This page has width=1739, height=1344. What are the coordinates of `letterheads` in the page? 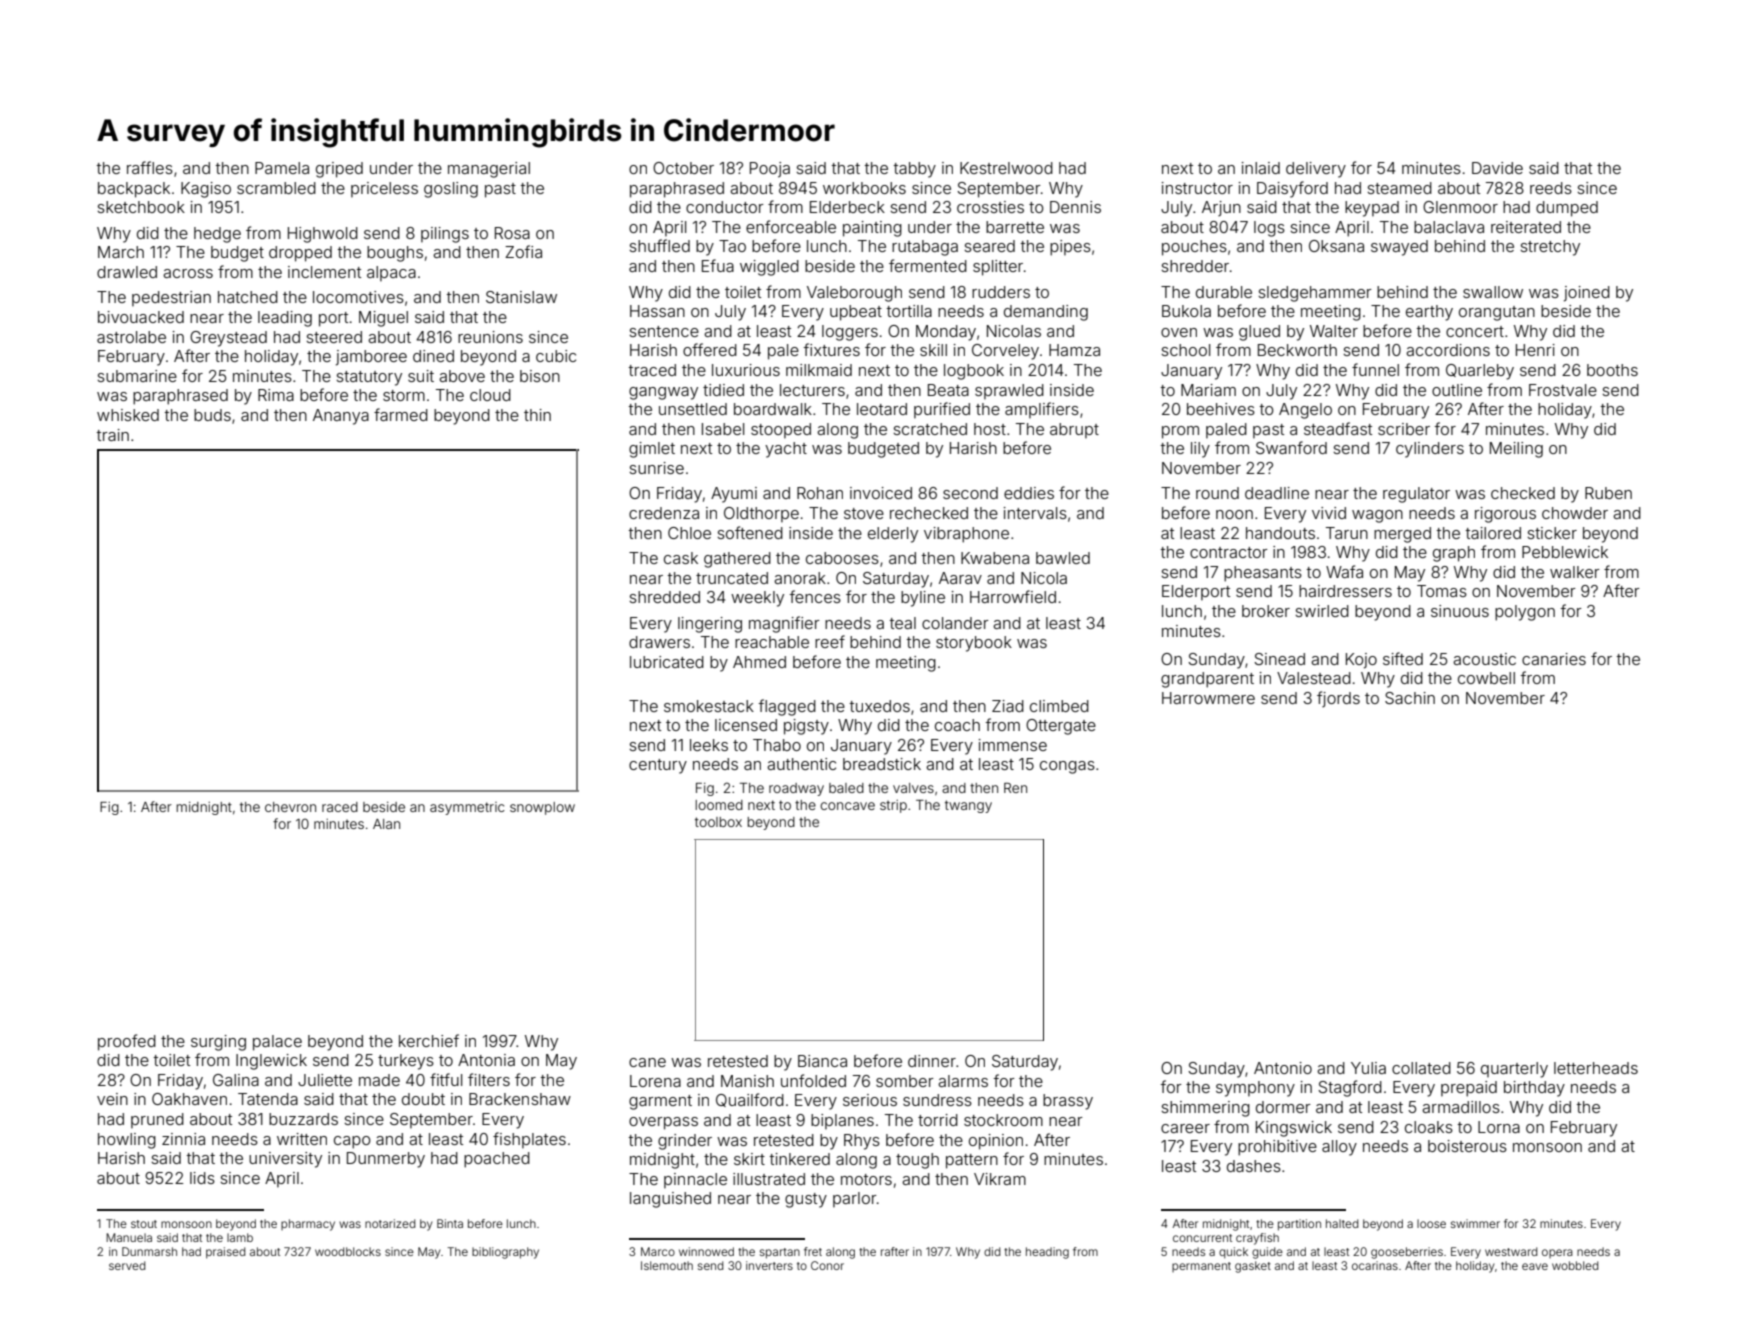 It's located at (1596, 1068).
